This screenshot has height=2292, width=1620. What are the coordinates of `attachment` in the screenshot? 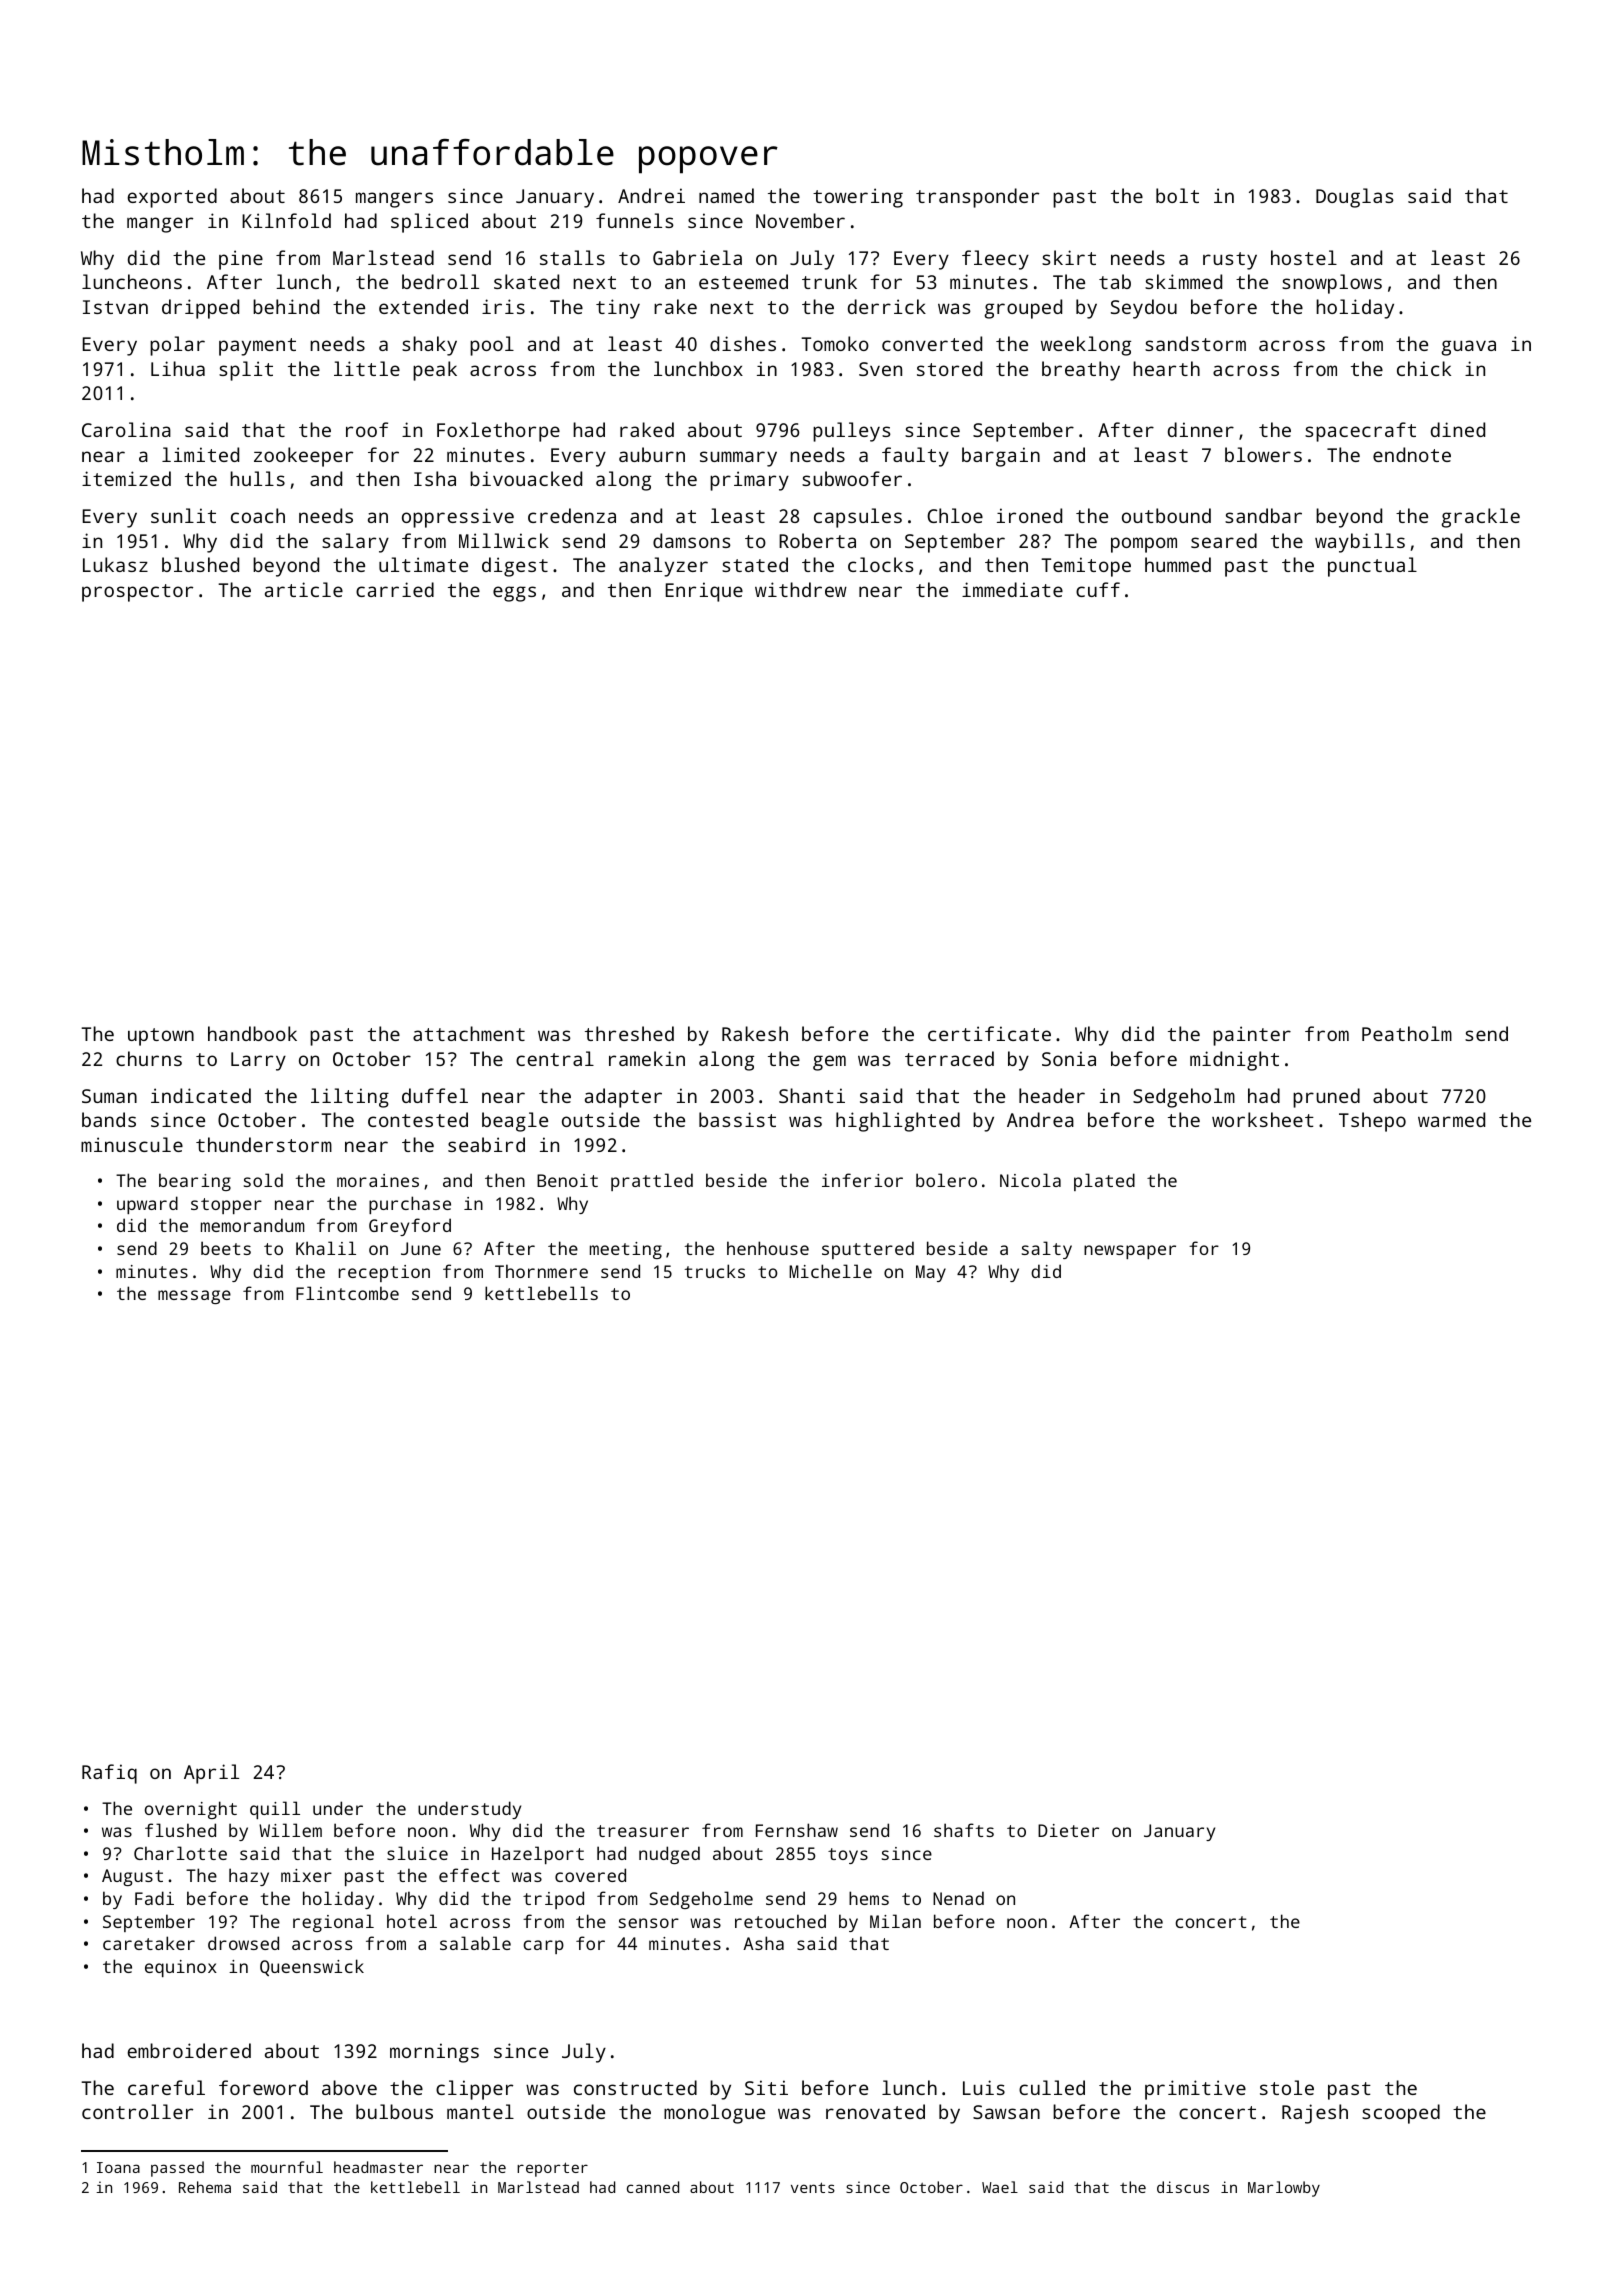 It's located at (469, 1033).
